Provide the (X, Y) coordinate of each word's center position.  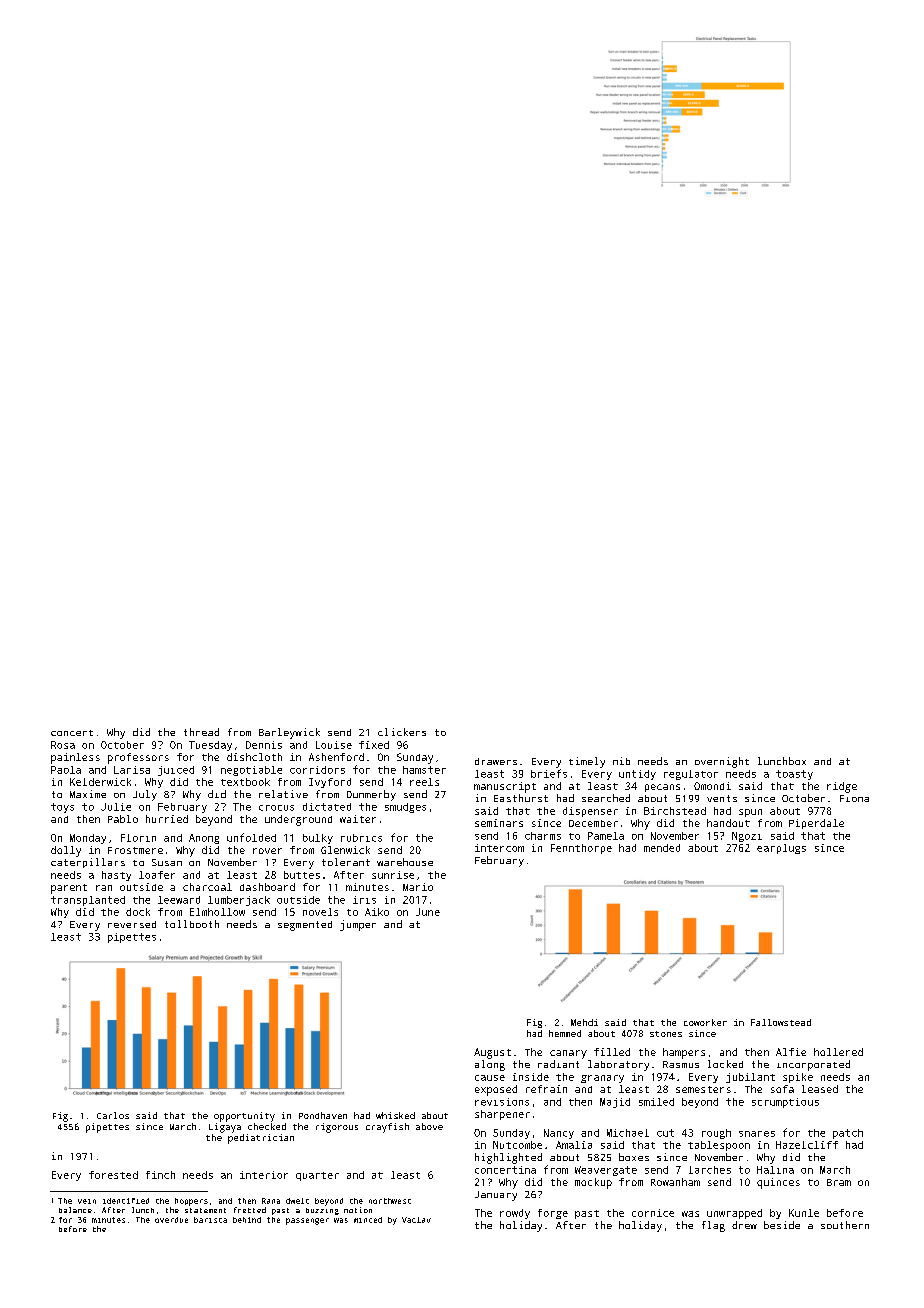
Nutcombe (517, 1145)
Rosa (63, 745)
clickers (402, 732)
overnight (722, 762)
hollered (838, 1052)
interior (264, 1175)
